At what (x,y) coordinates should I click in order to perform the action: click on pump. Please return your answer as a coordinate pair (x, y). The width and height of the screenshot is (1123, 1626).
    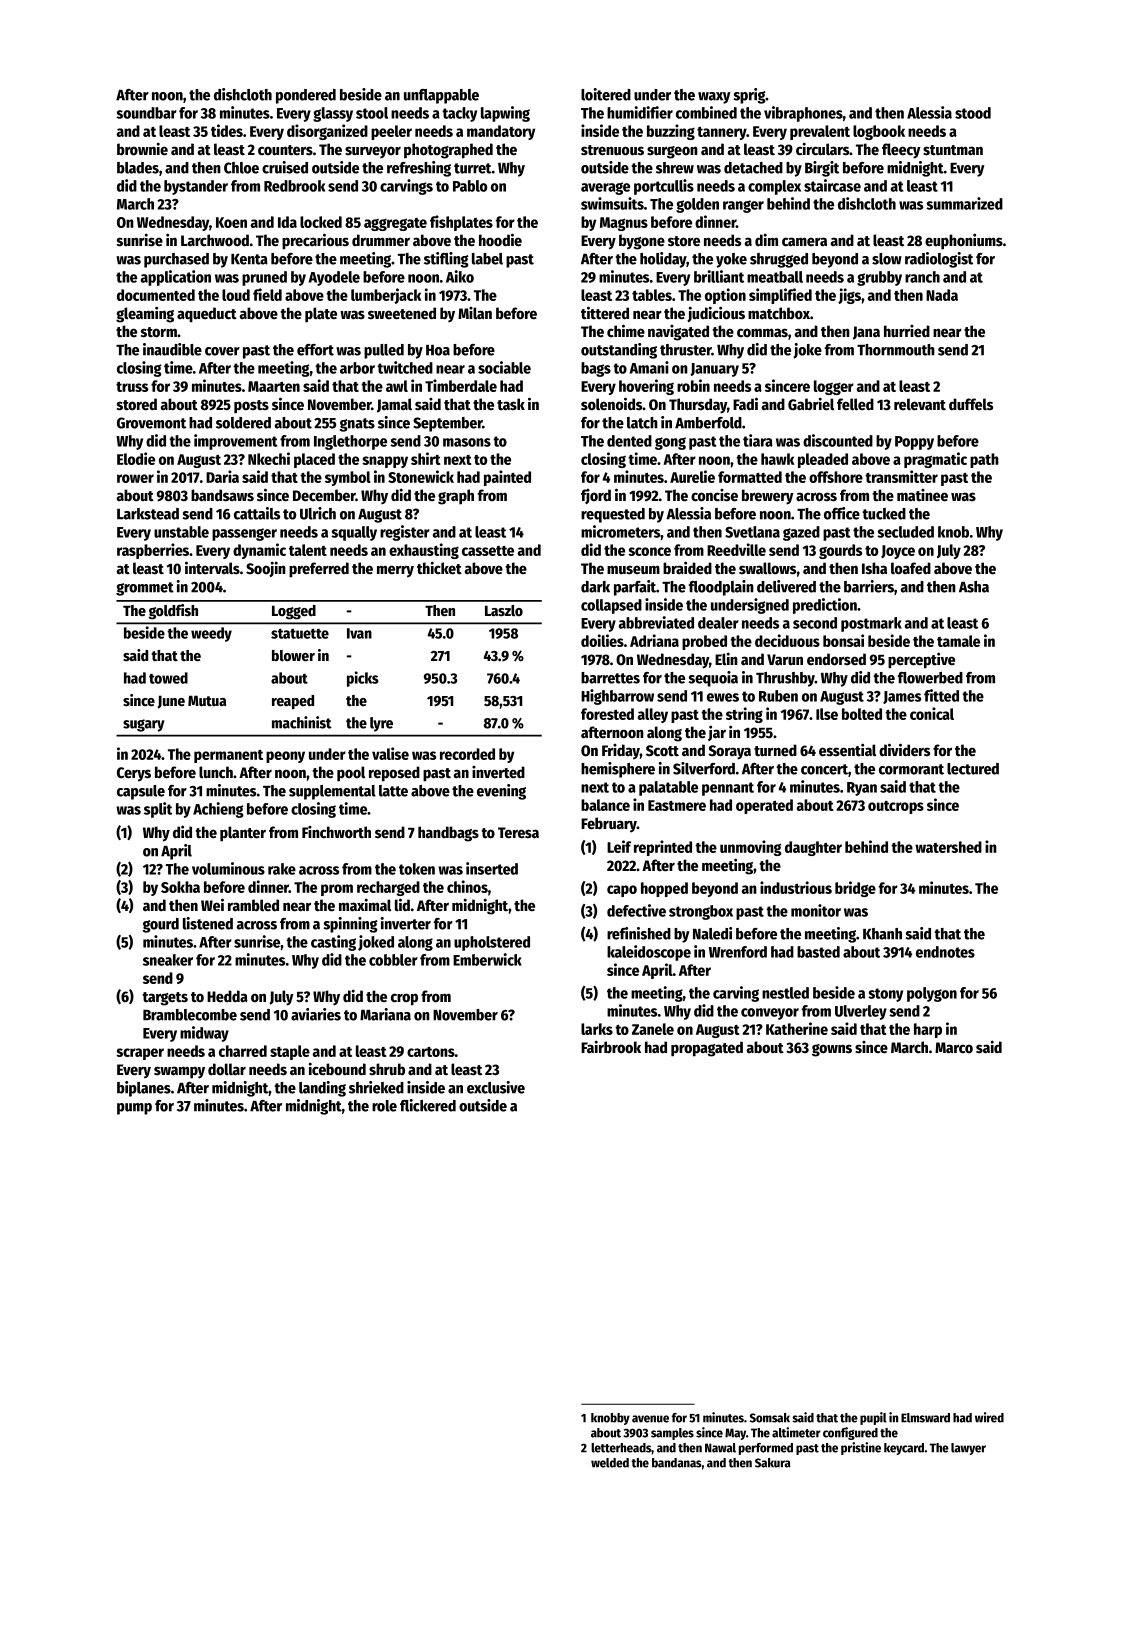
    Looking at the image, I should click on (134, 1109).
